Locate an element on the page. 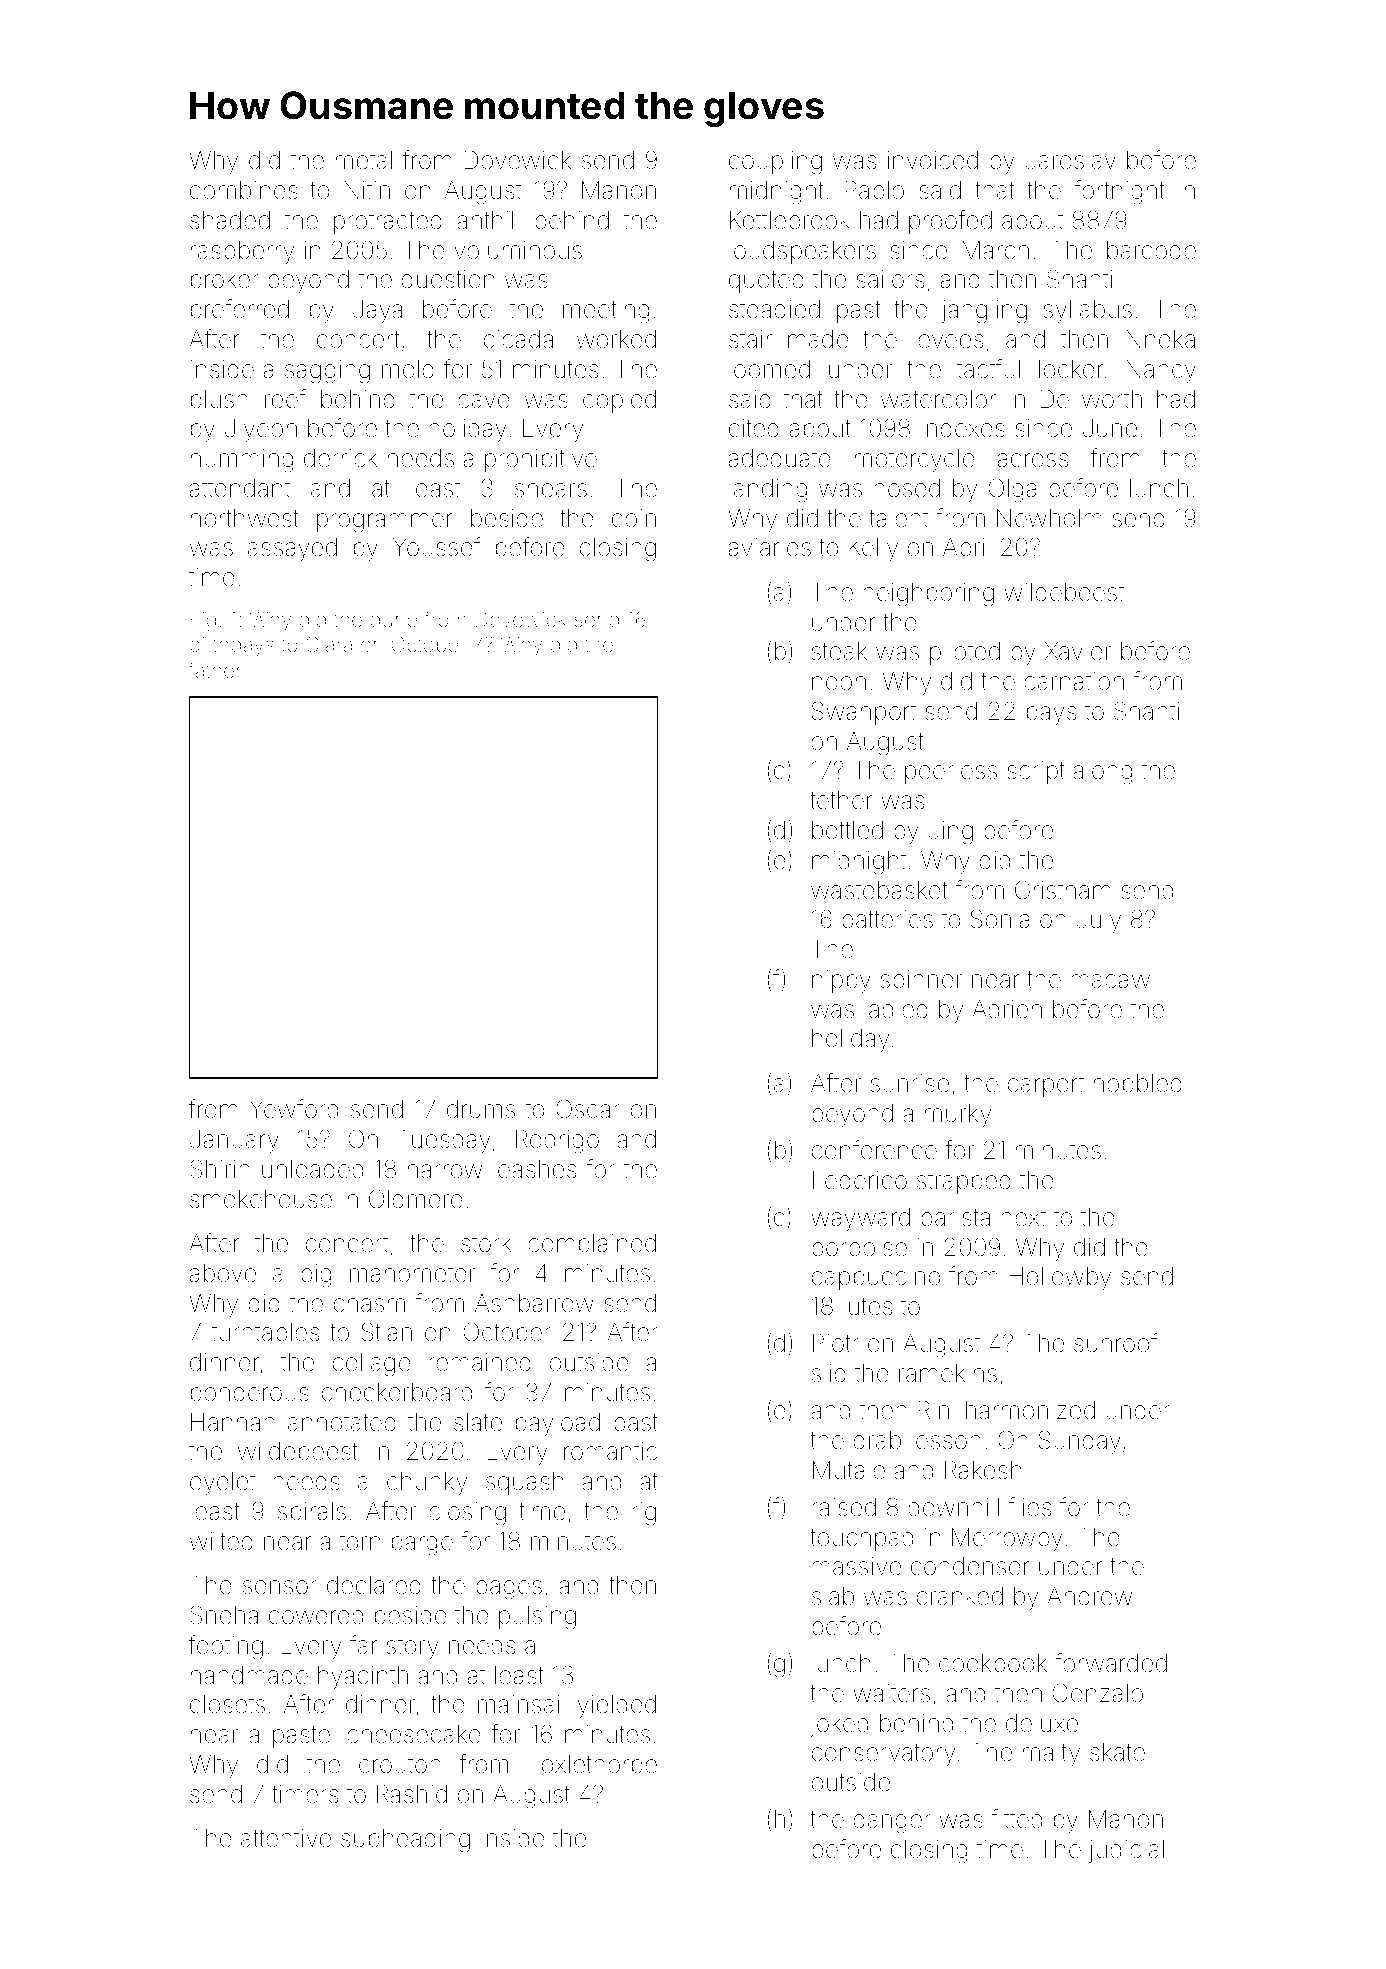 Image resolution: width=1386 pixels, height=1969 pixels. Yewford is located at coordinates (294, 1109).
